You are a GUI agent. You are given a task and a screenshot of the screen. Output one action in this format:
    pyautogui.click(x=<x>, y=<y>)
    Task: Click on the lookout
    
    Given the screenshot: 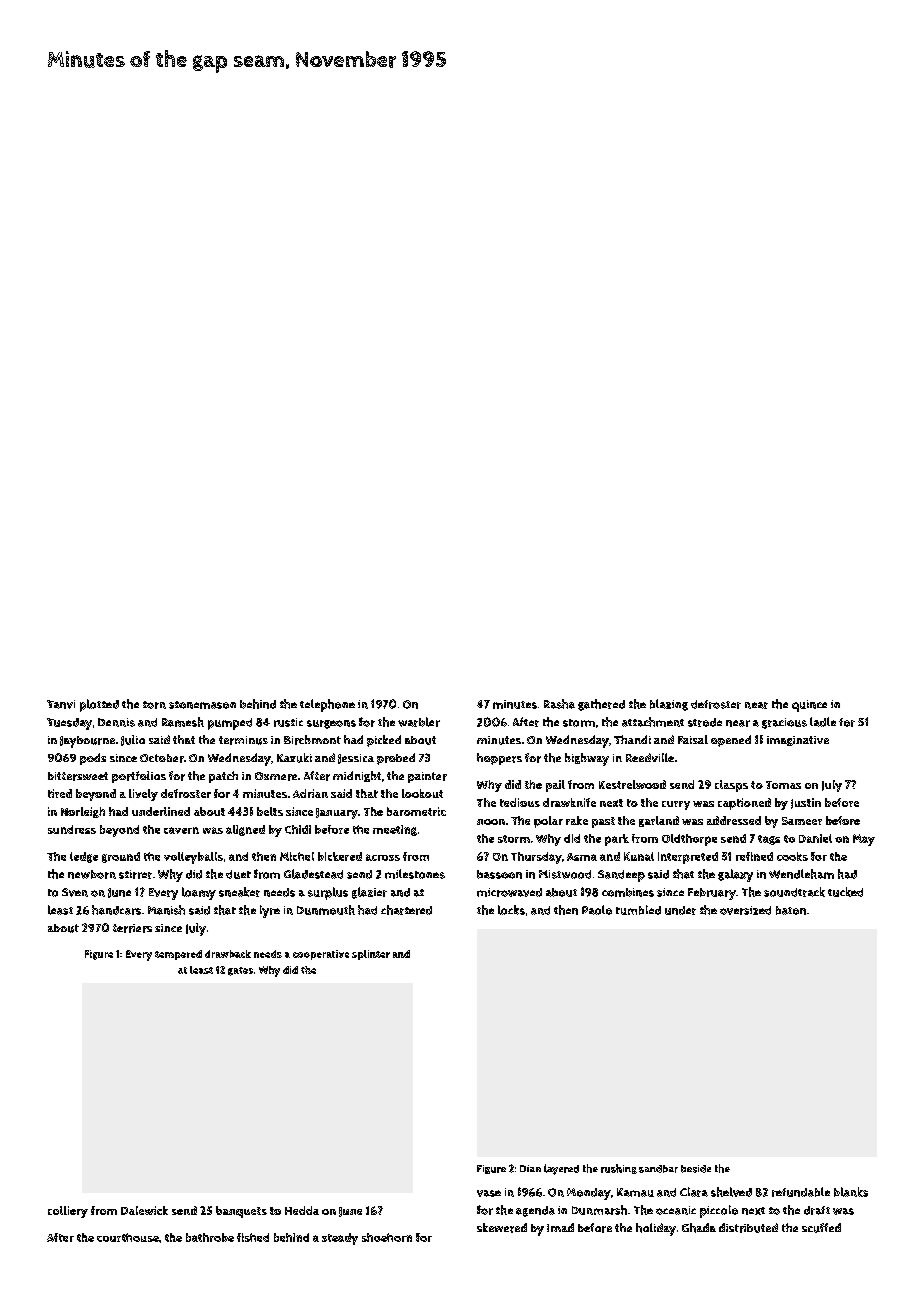 What is the action you would take?
    pyautogui.click(x=422, y=793)
